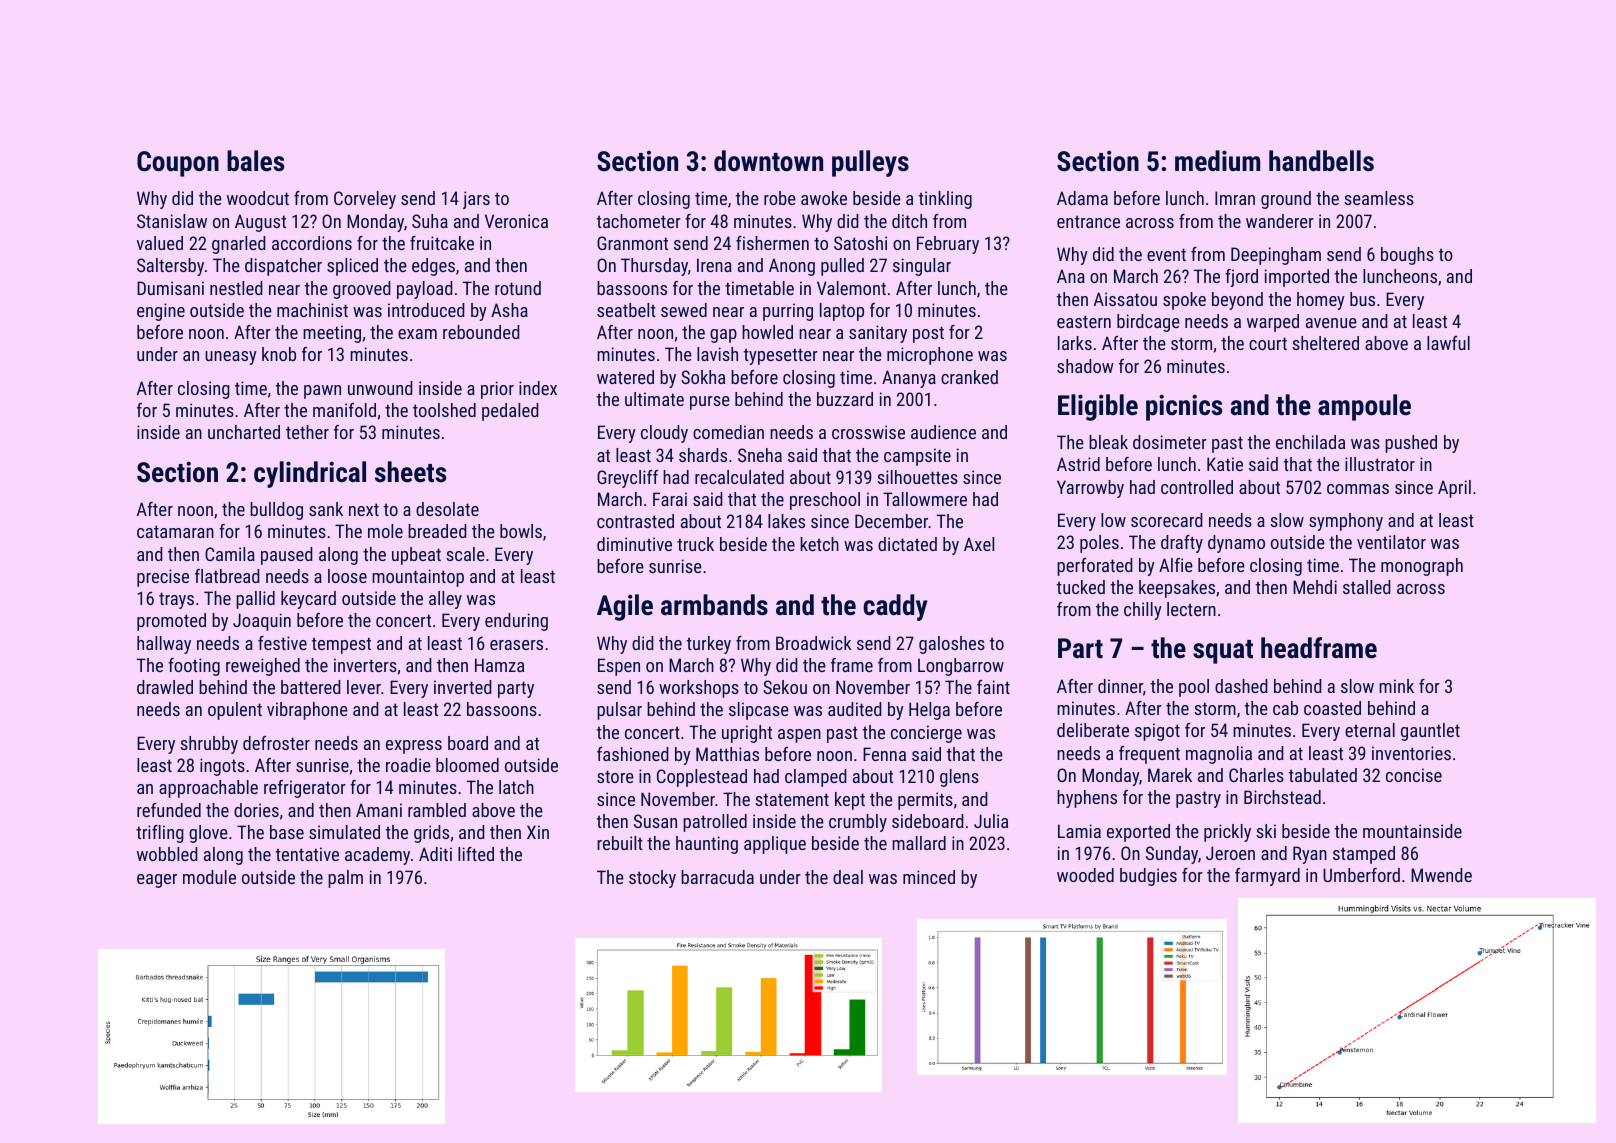 The height and width of the screenshot is (1143, 1616). I want to click on Fenna, so click(884, 754).
